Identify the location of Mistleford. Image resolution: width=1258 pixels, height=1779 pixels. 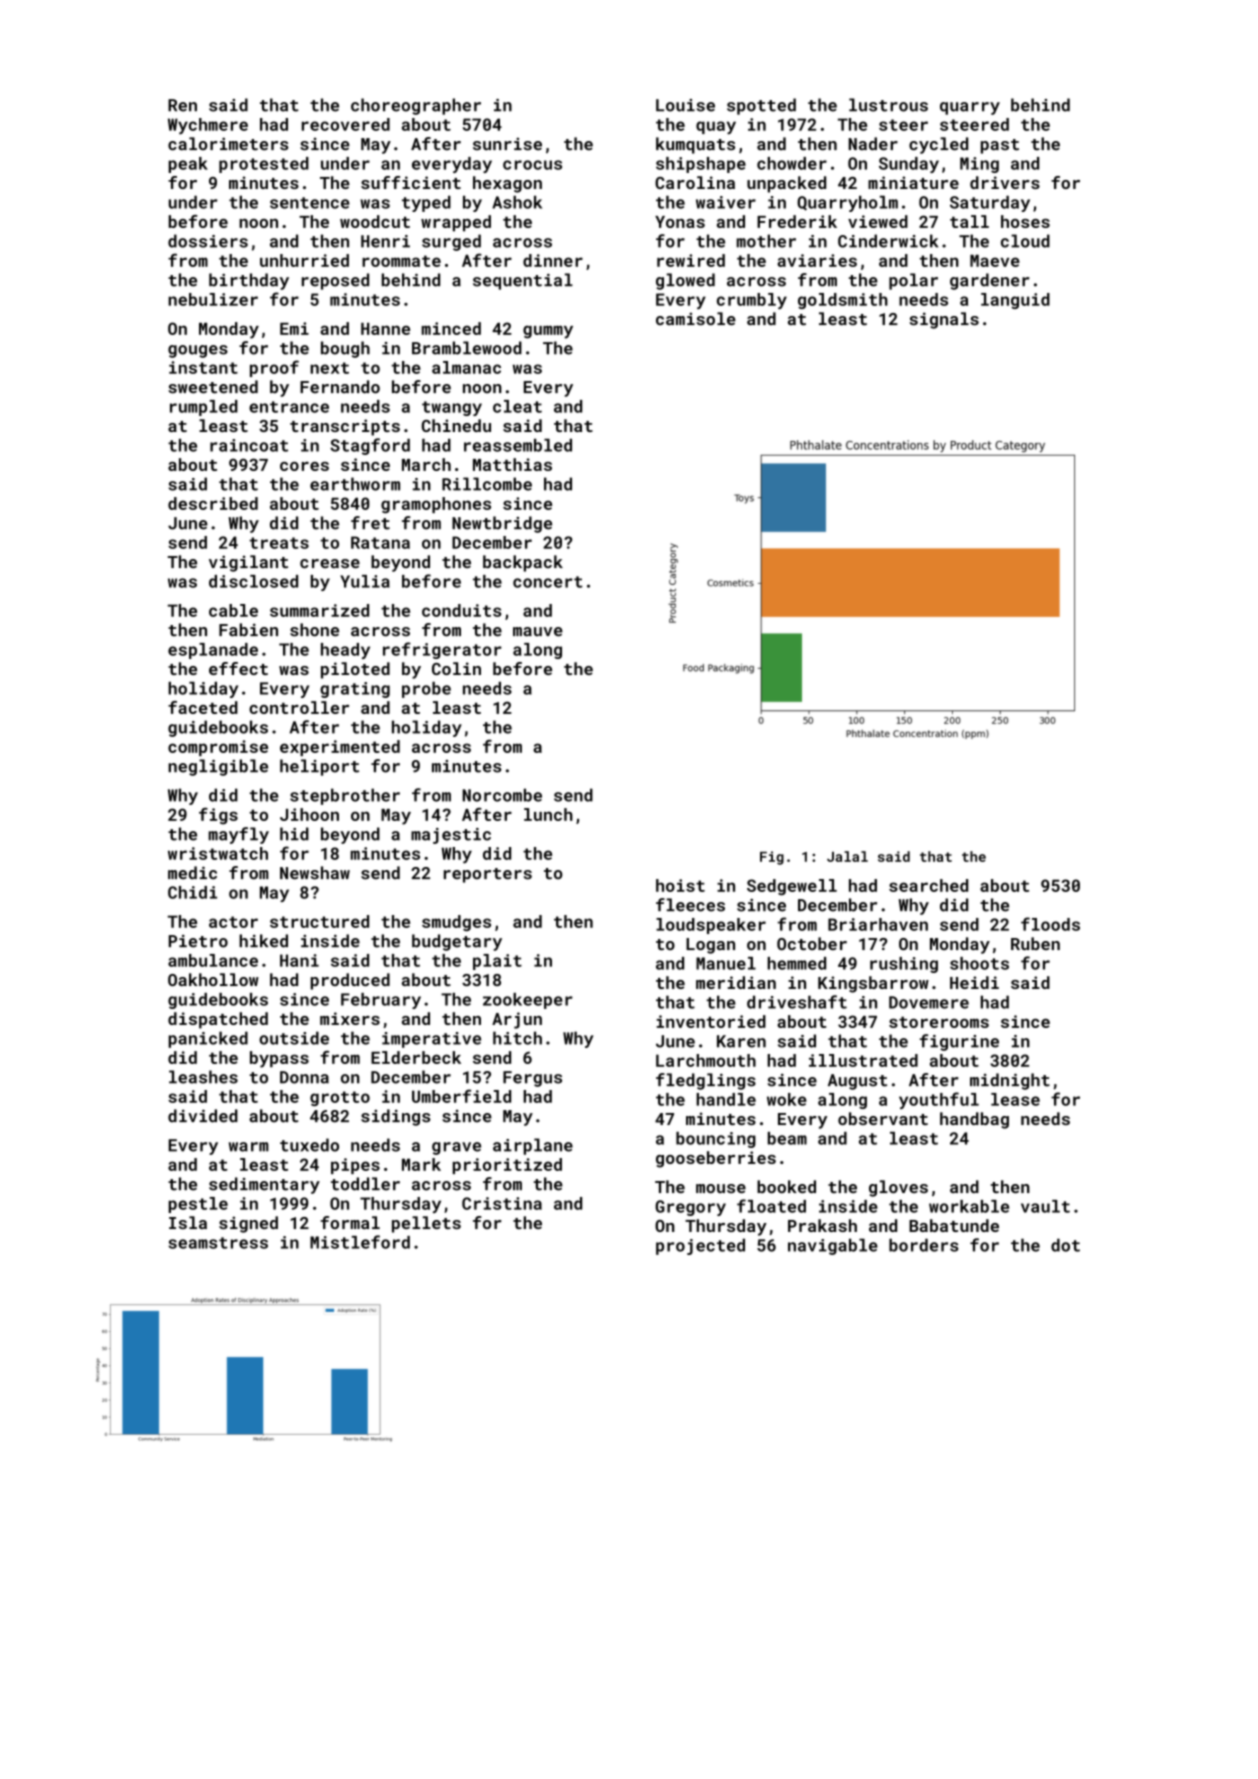
(360, 1242).
